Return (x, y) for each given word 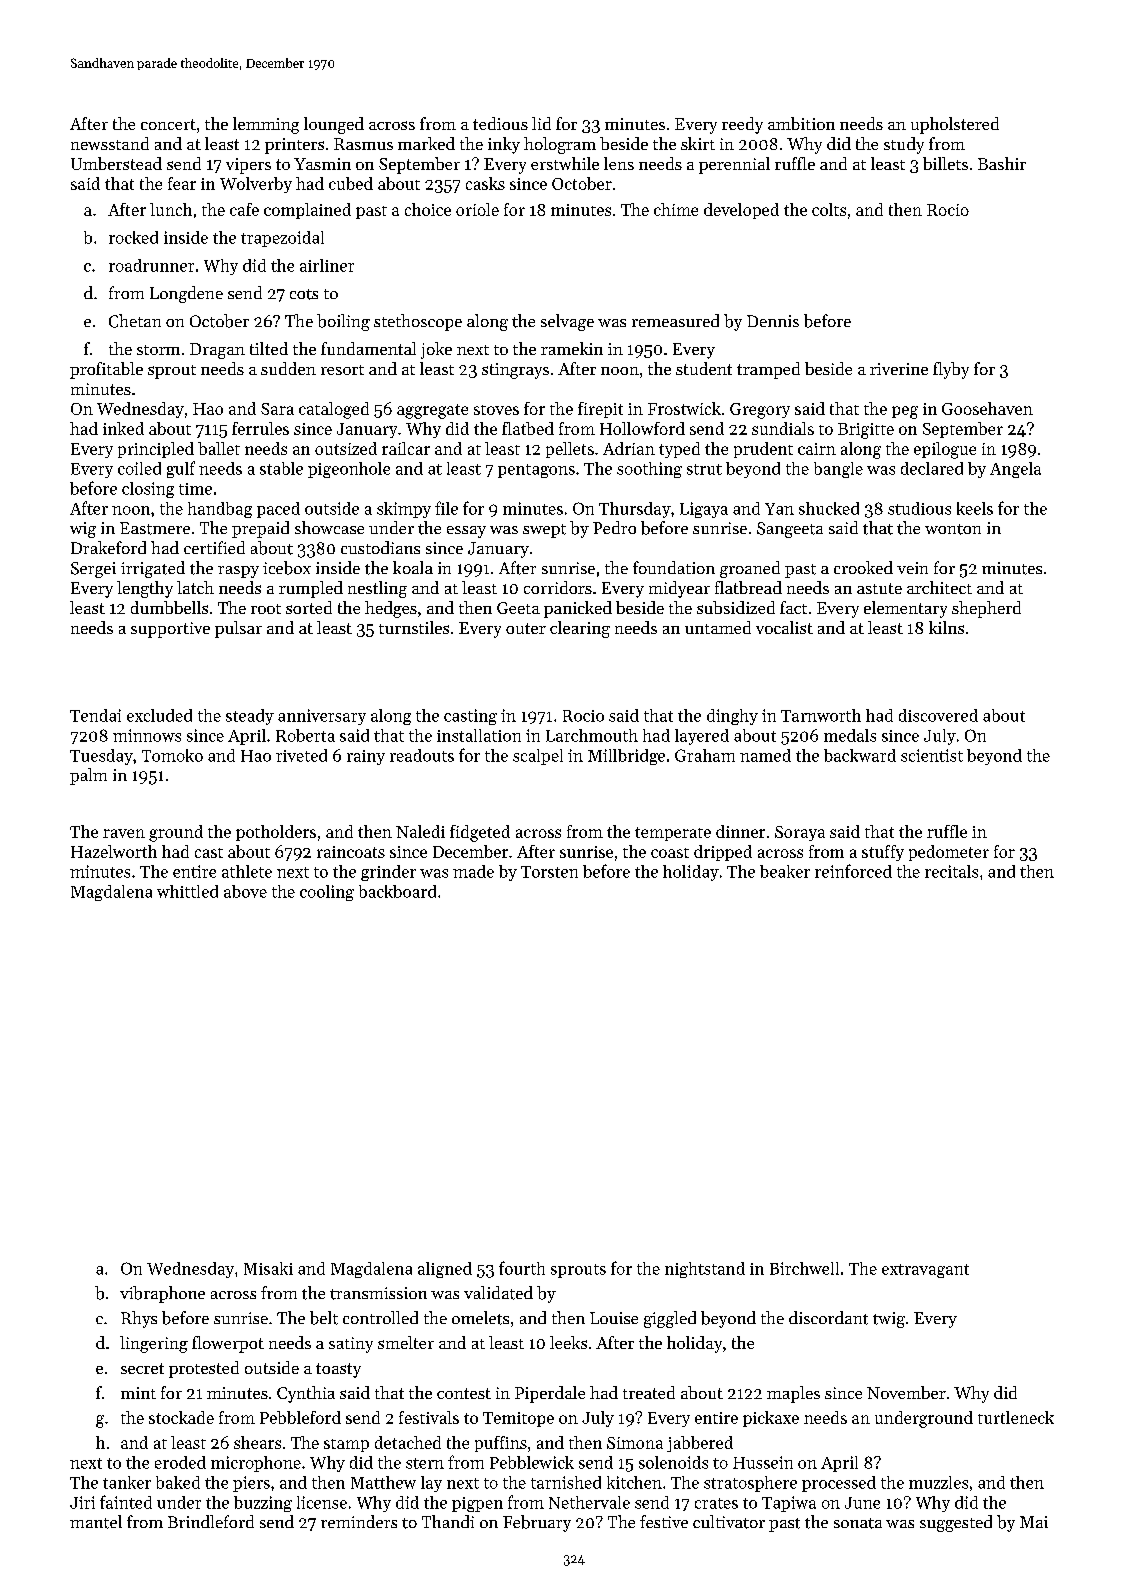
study (904, 145)
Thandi (448, 1521)
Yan (779, 509)
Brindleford (211, 1521)
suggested (956, 1523)
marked (426, 143)
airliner (327, 265)
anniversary (322, 717)
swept (544, 531)
